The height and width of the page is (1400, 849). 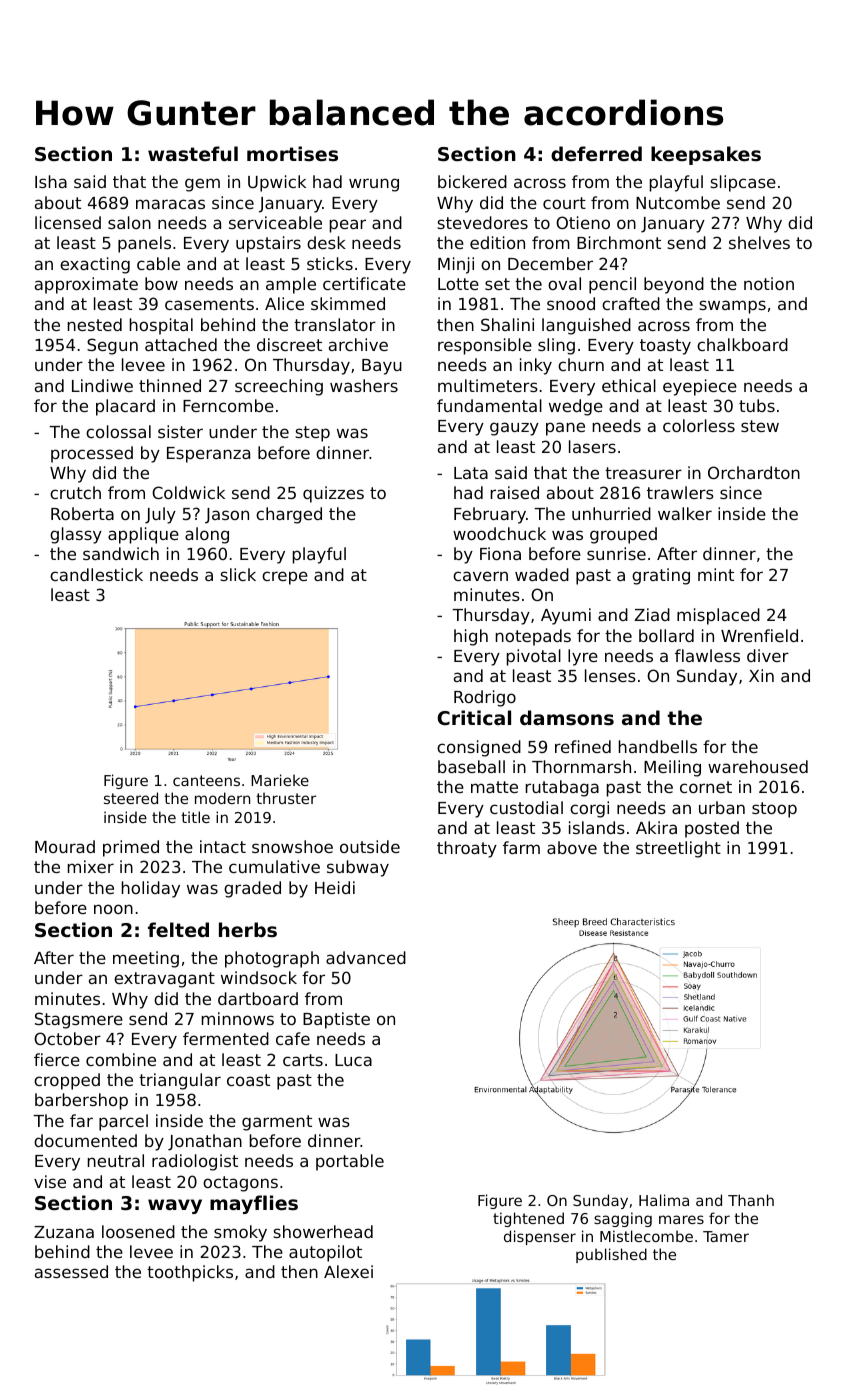 What do you see at coordinates (252, 889) in the page?
I see `graded` at bounding box center [252, 889].
